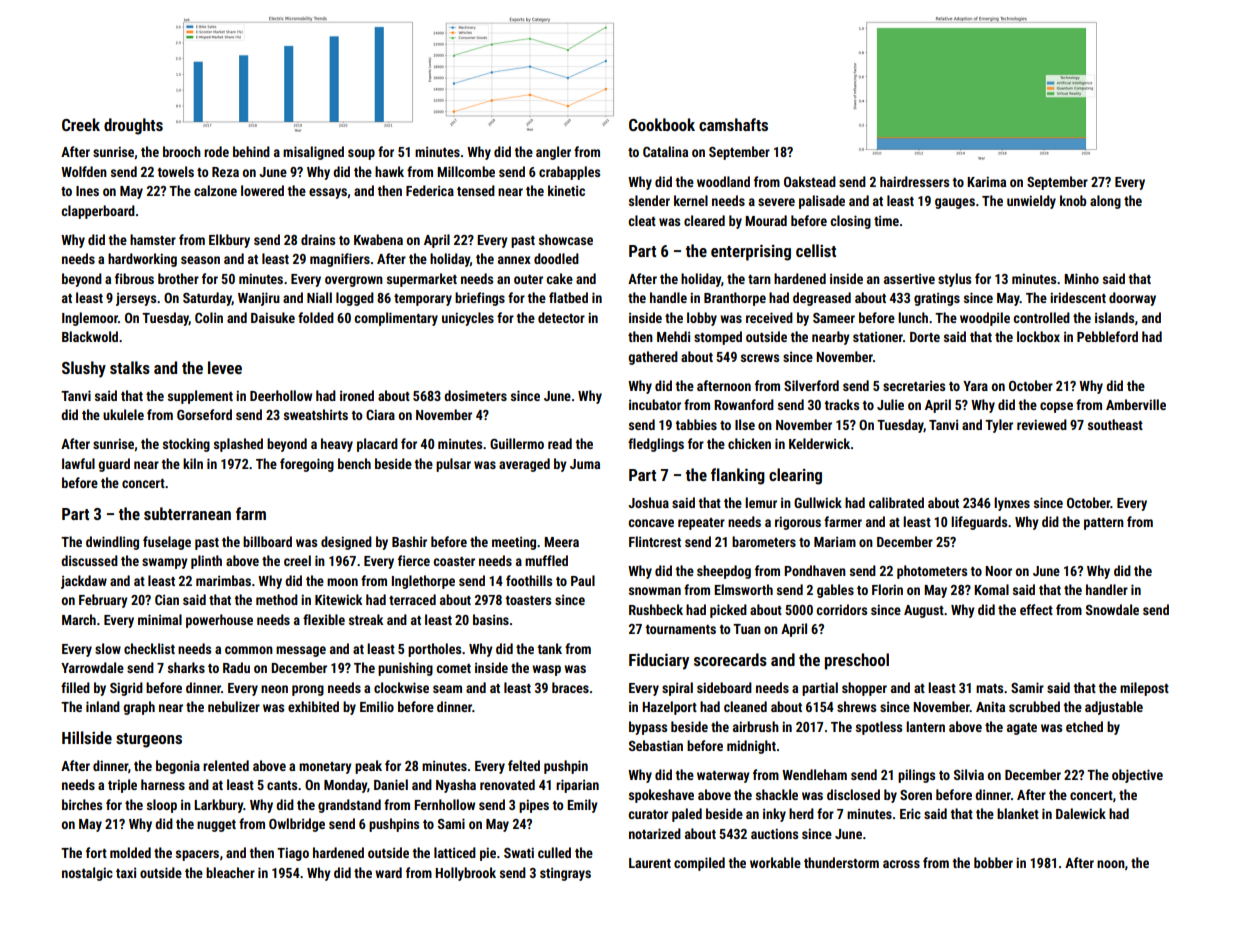  I want to click on slow, so click(108, 648).
